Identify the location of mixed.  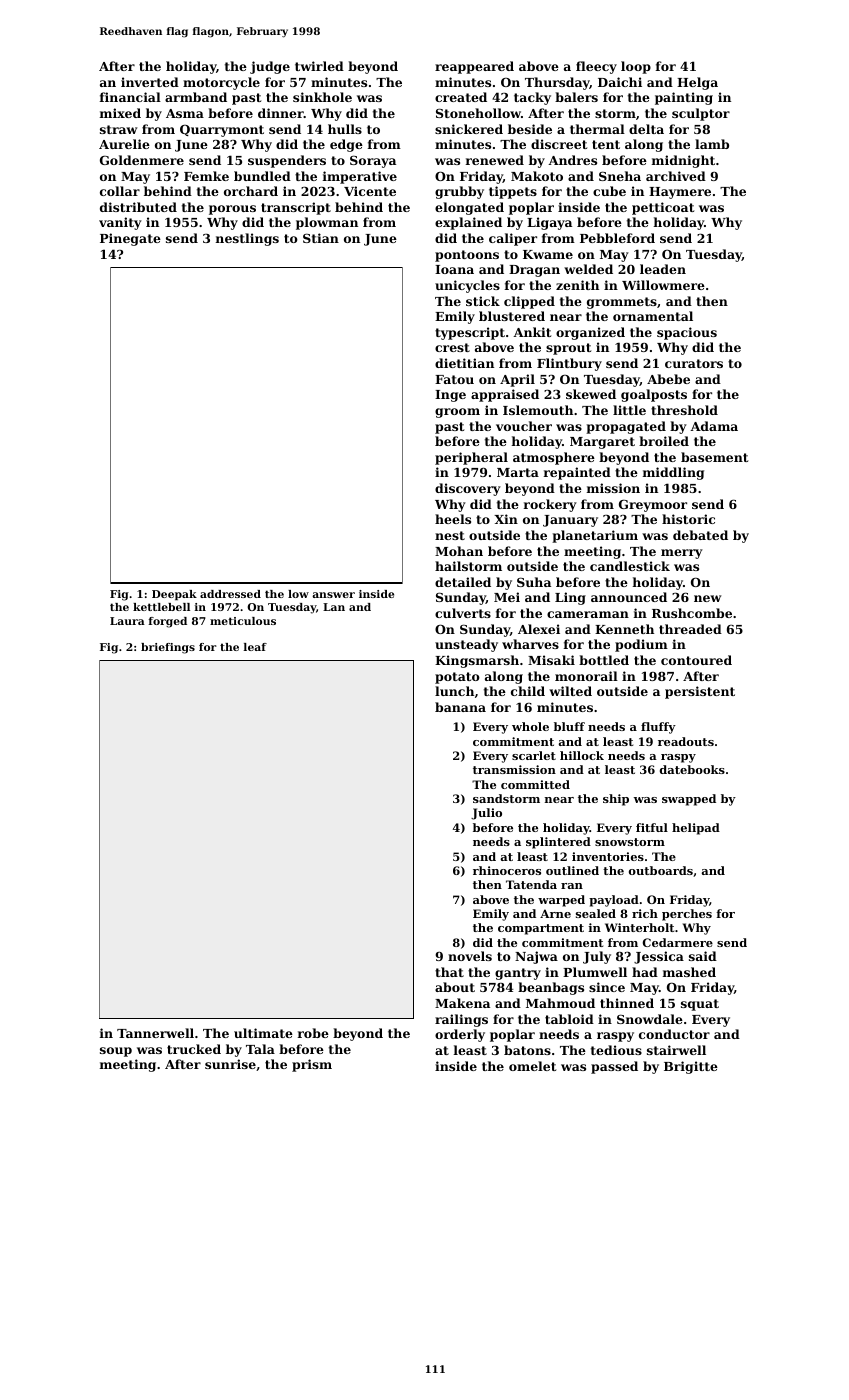
(120, 113).
